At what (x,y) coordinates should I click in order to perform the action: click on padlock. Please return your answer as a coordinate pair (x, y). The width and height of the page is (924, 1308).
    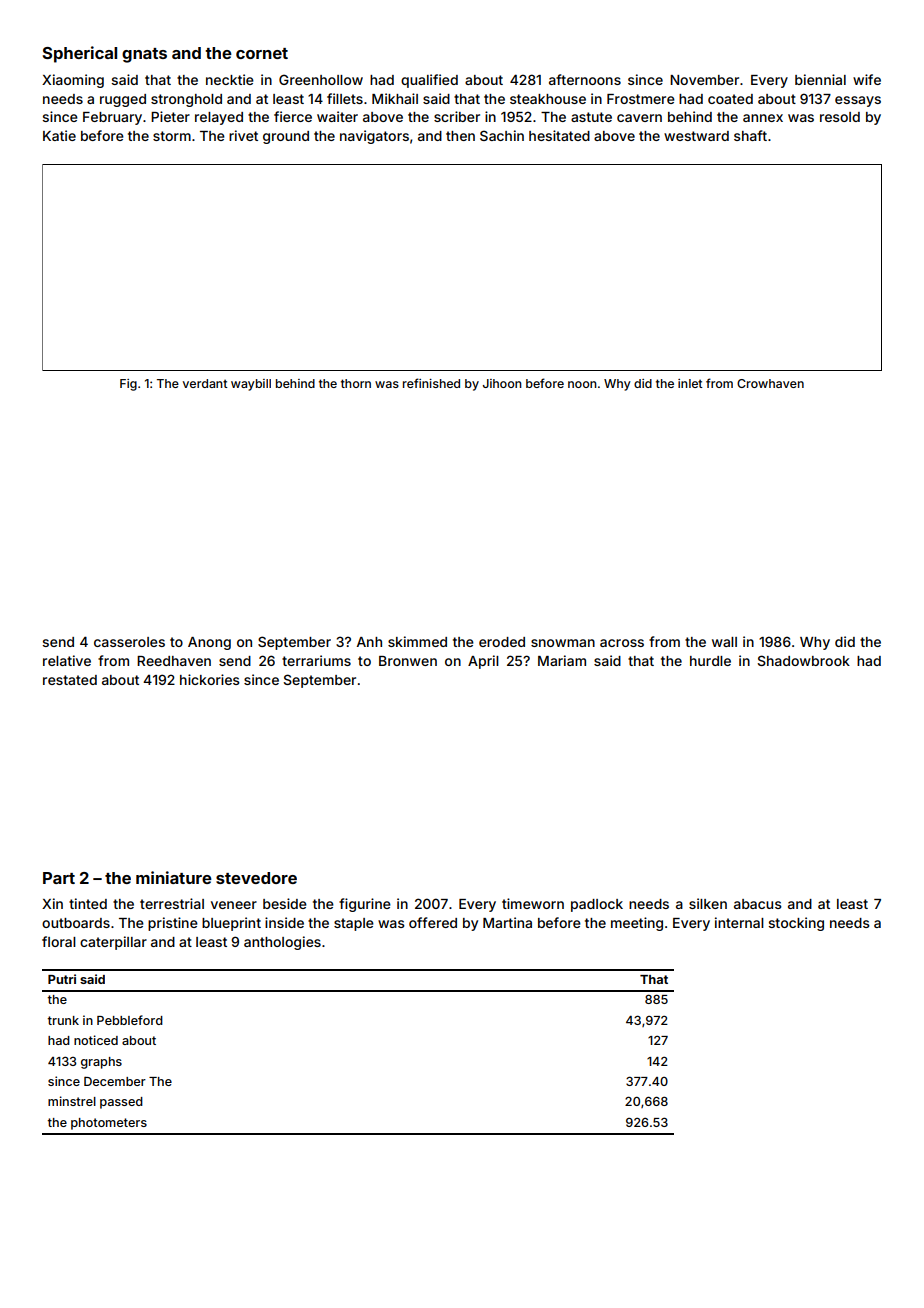
    Looking at the image, I should click on (597, 905).
